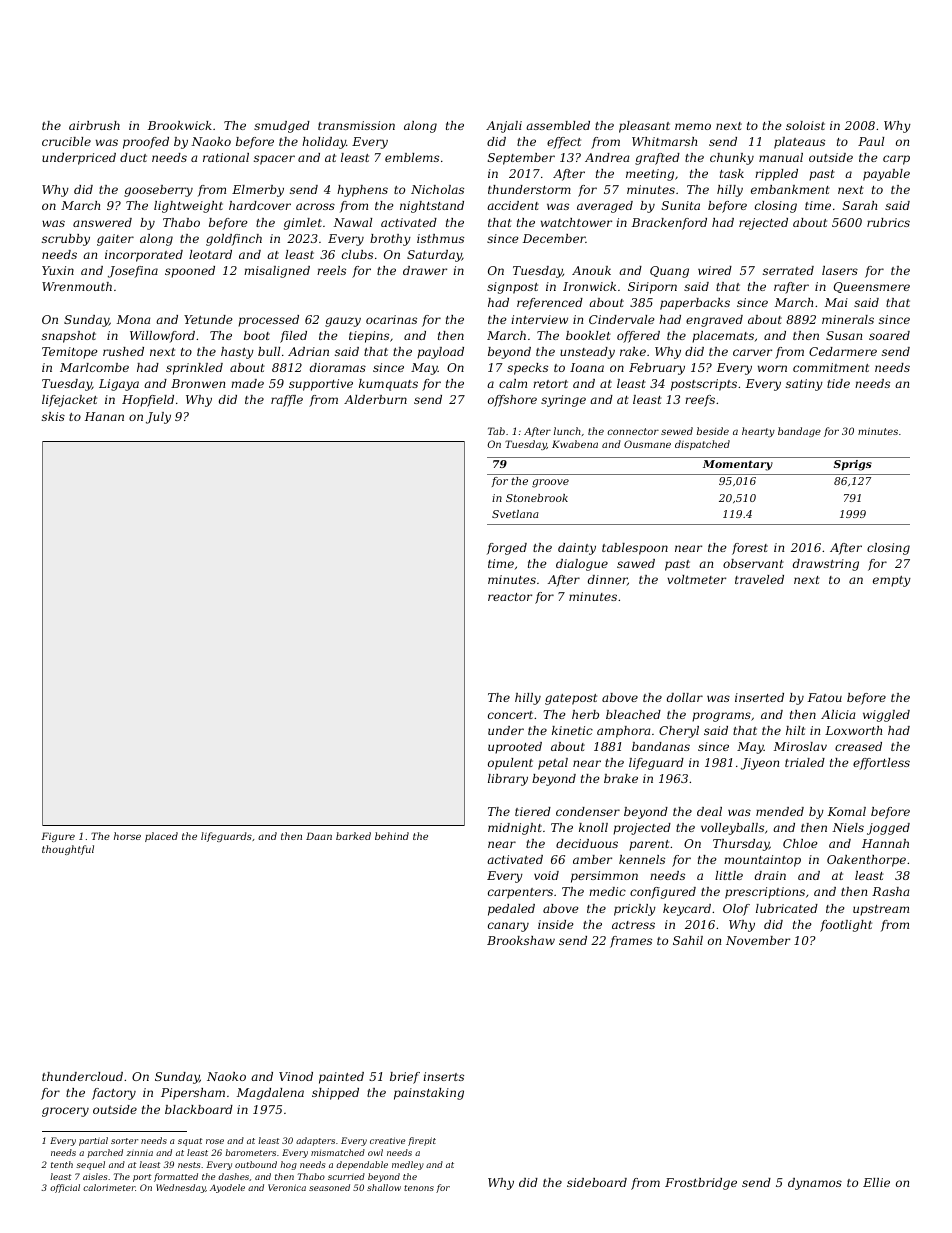 The height and width of the page is (1233, 952). I want to click on crucible, so click(66, 141).
